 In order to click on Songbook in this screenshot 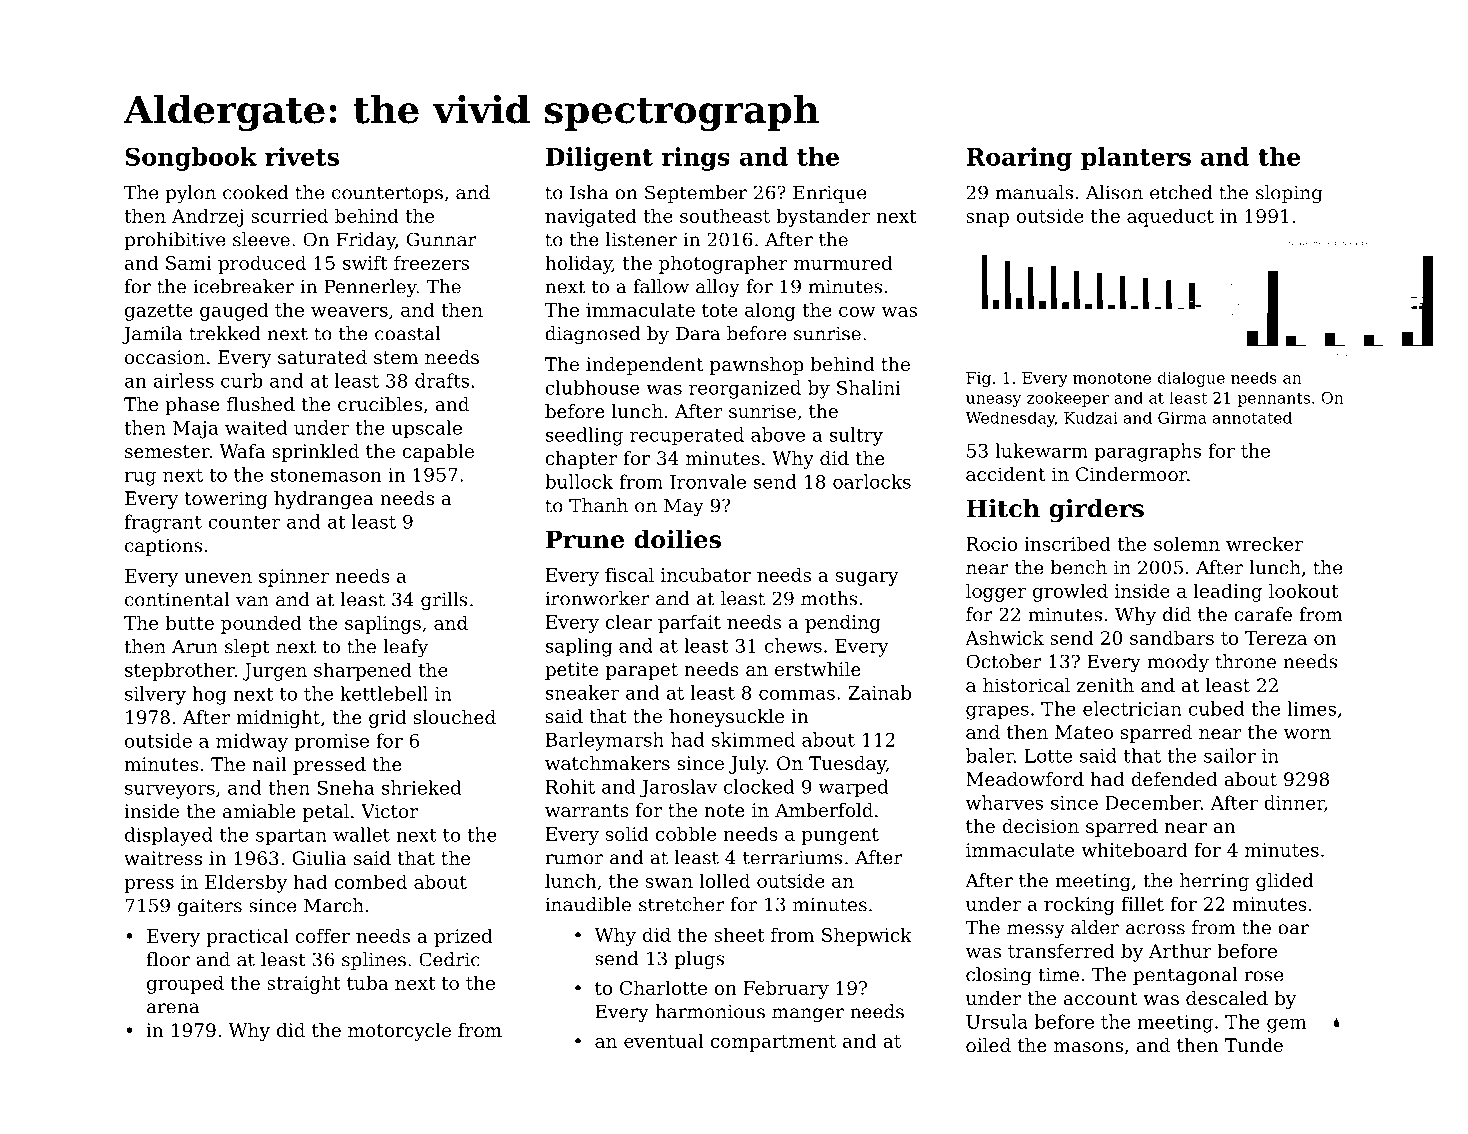, I will do `click(191, 159)`.
